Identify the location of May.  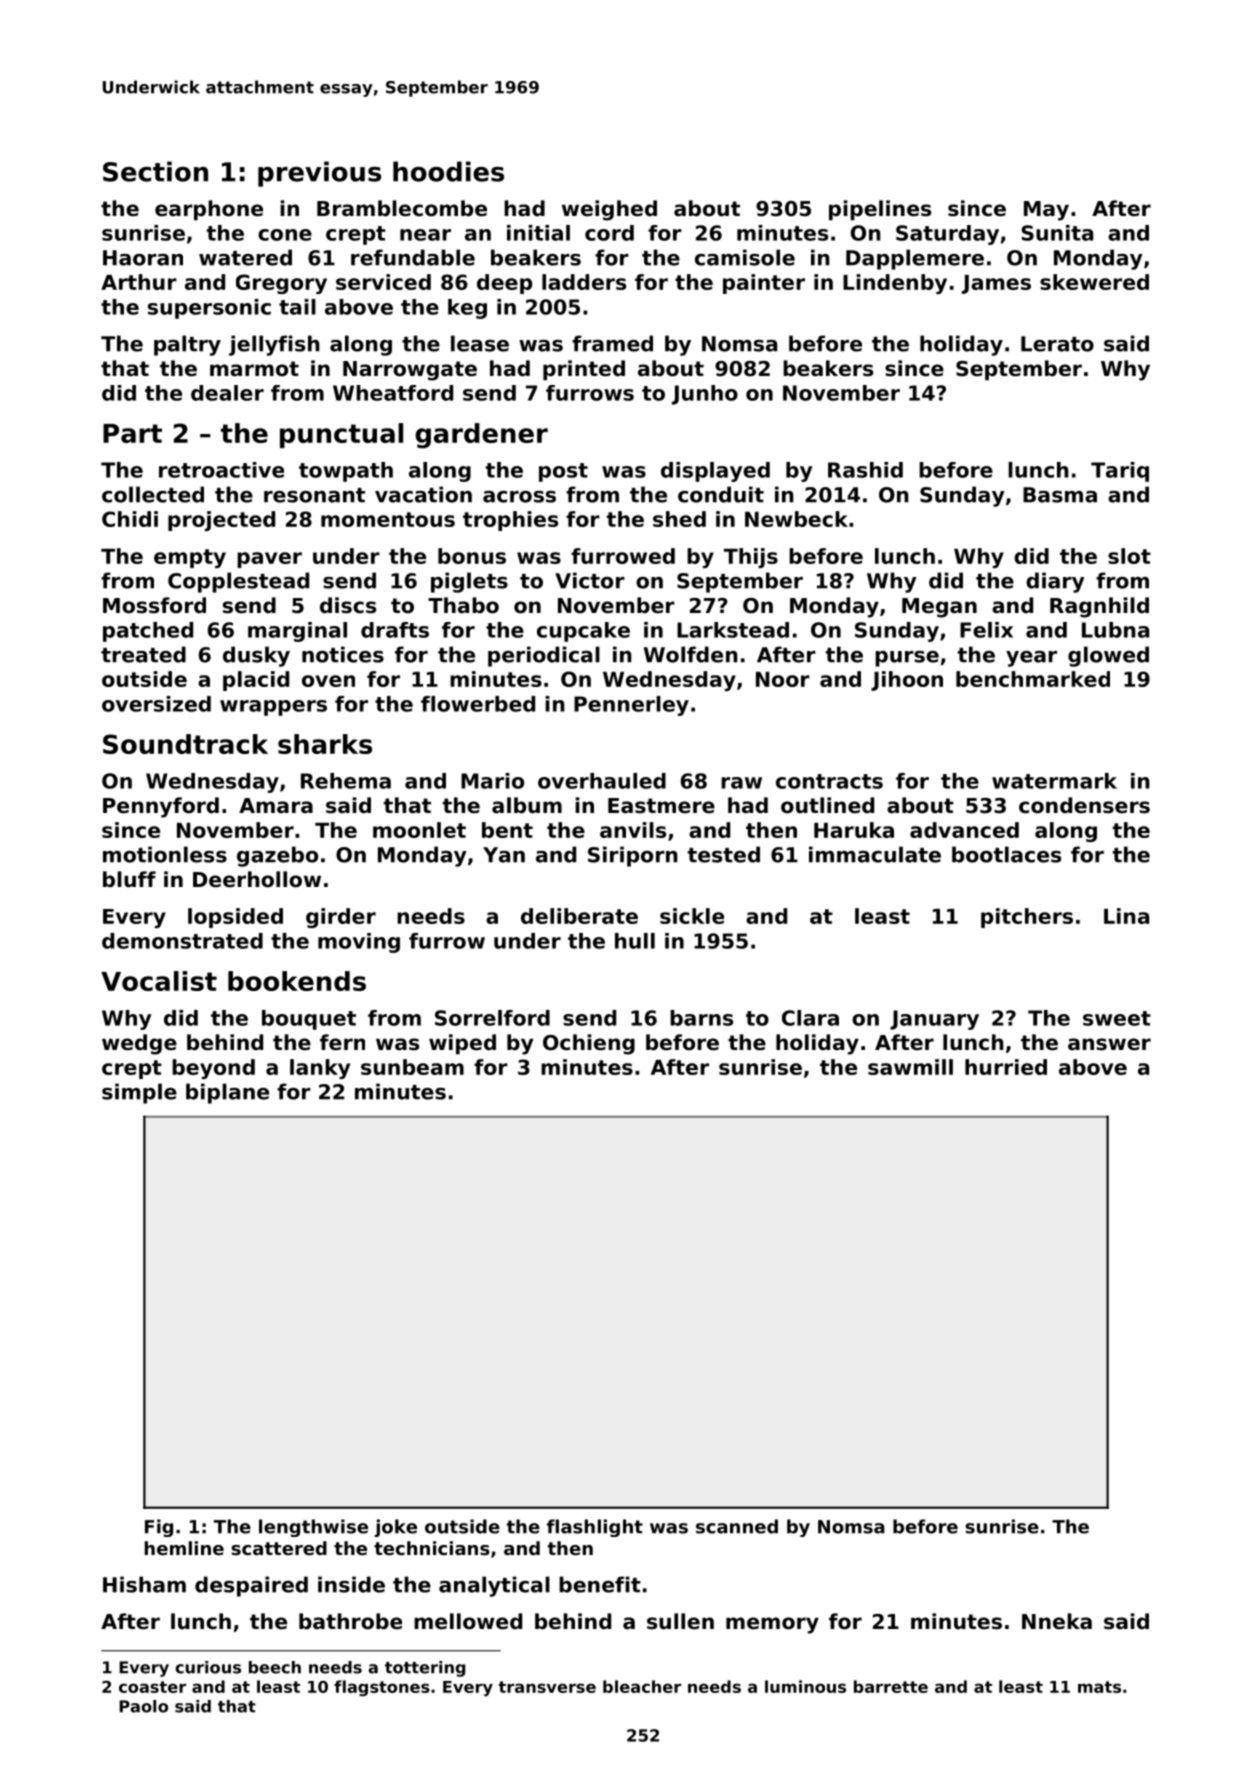
(1046, 211).
